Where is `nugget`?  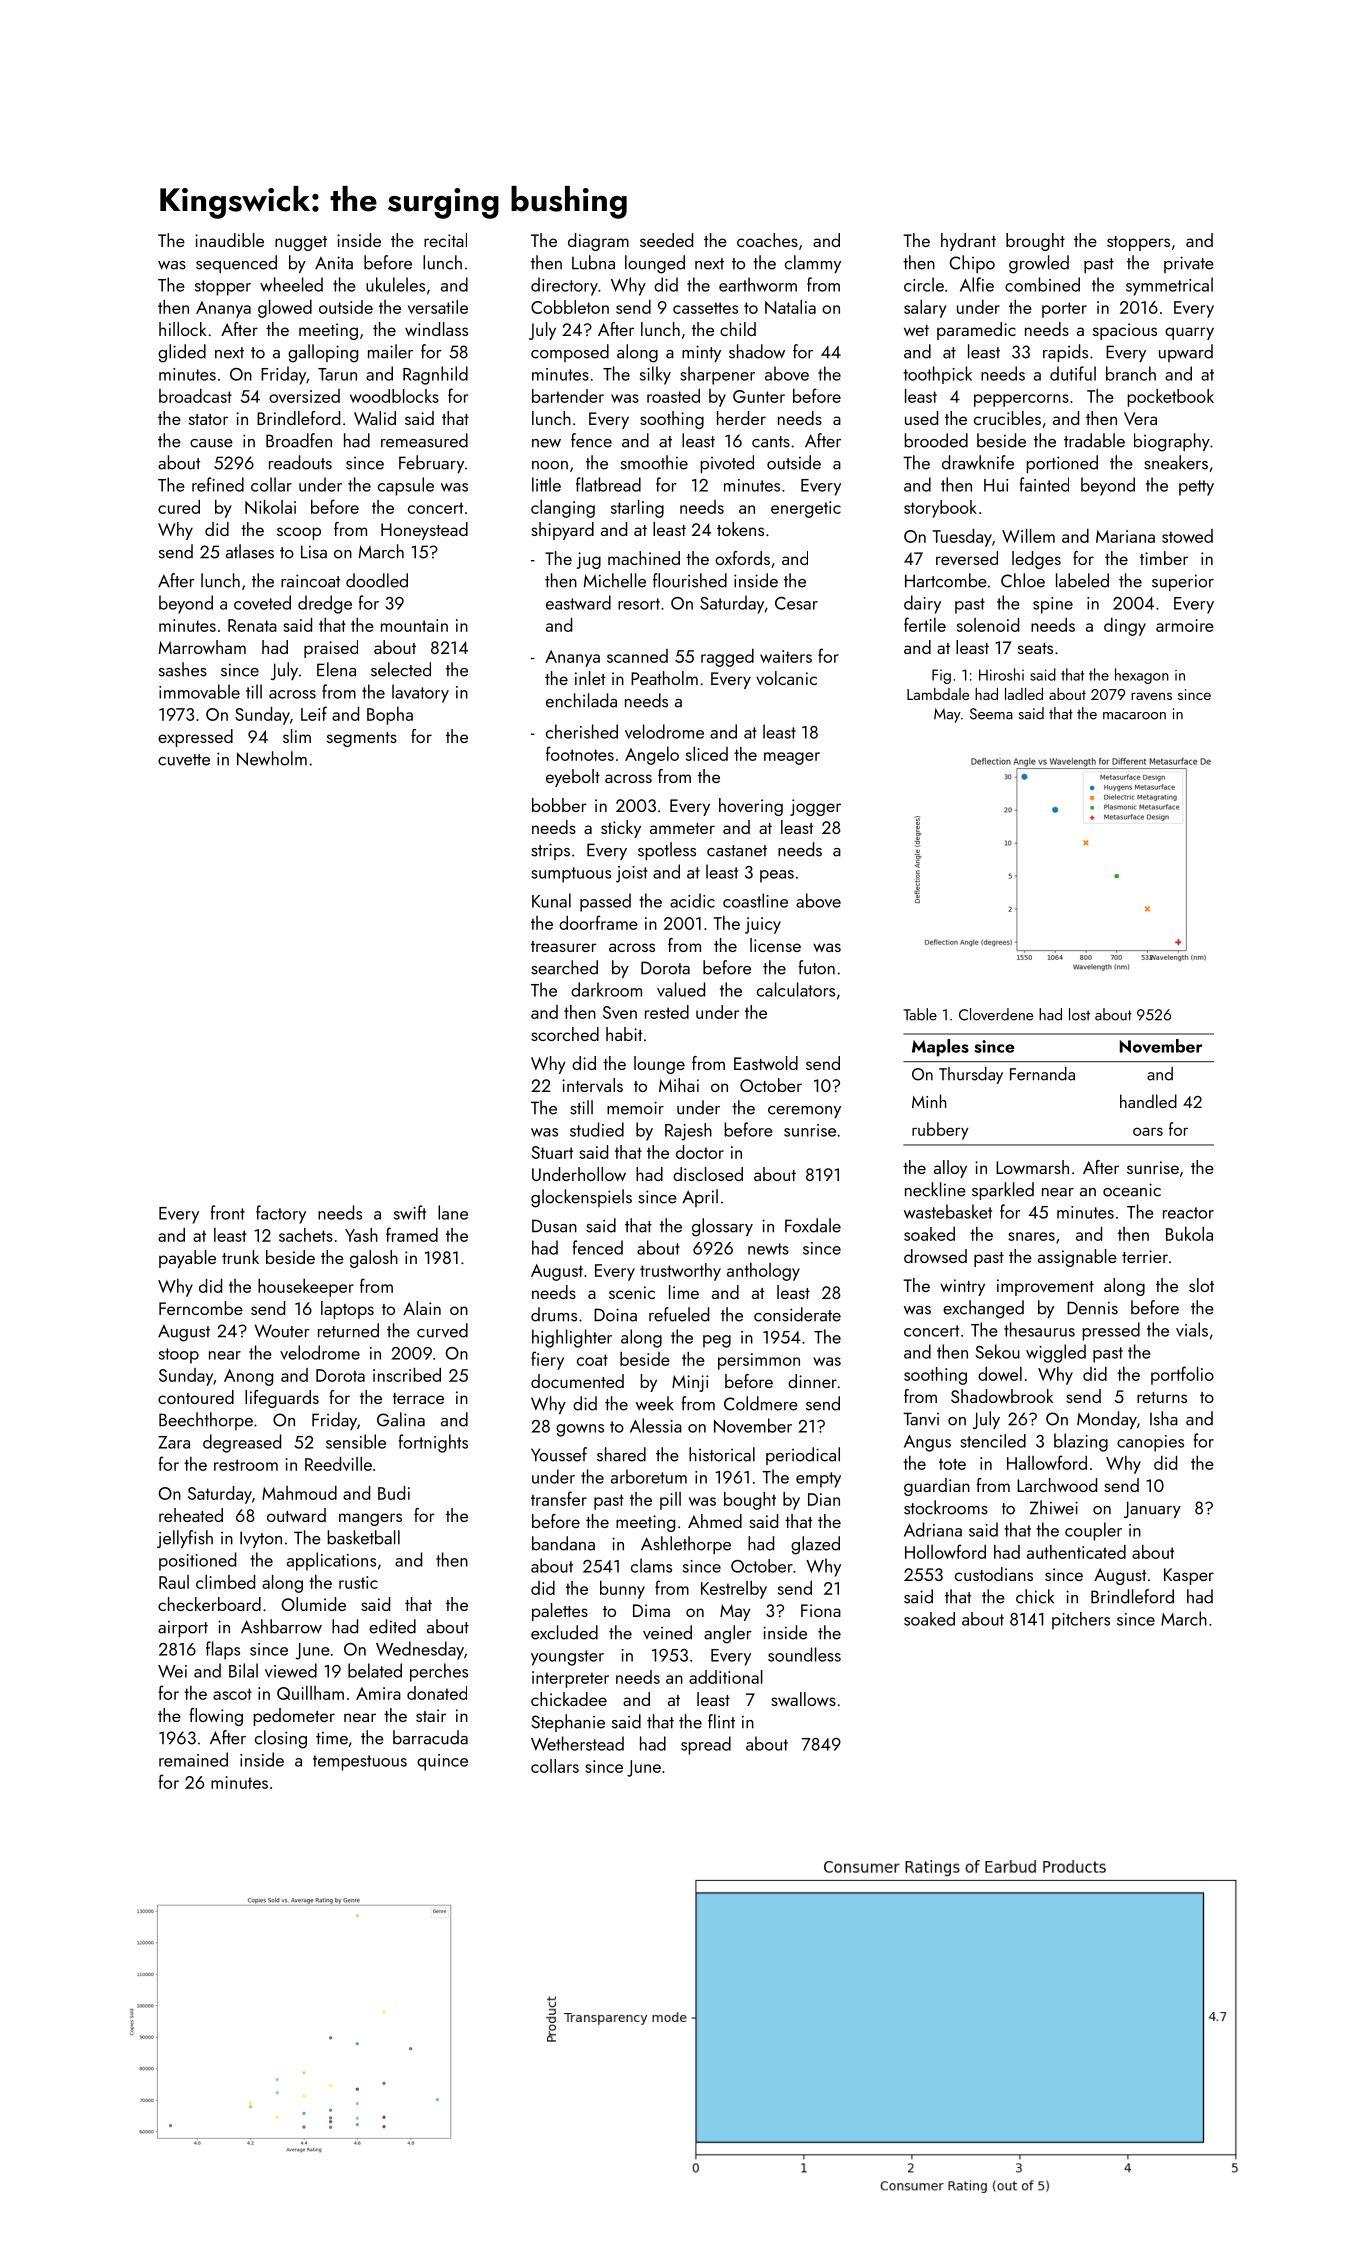 nugget is located at coordinates (301, 243).
